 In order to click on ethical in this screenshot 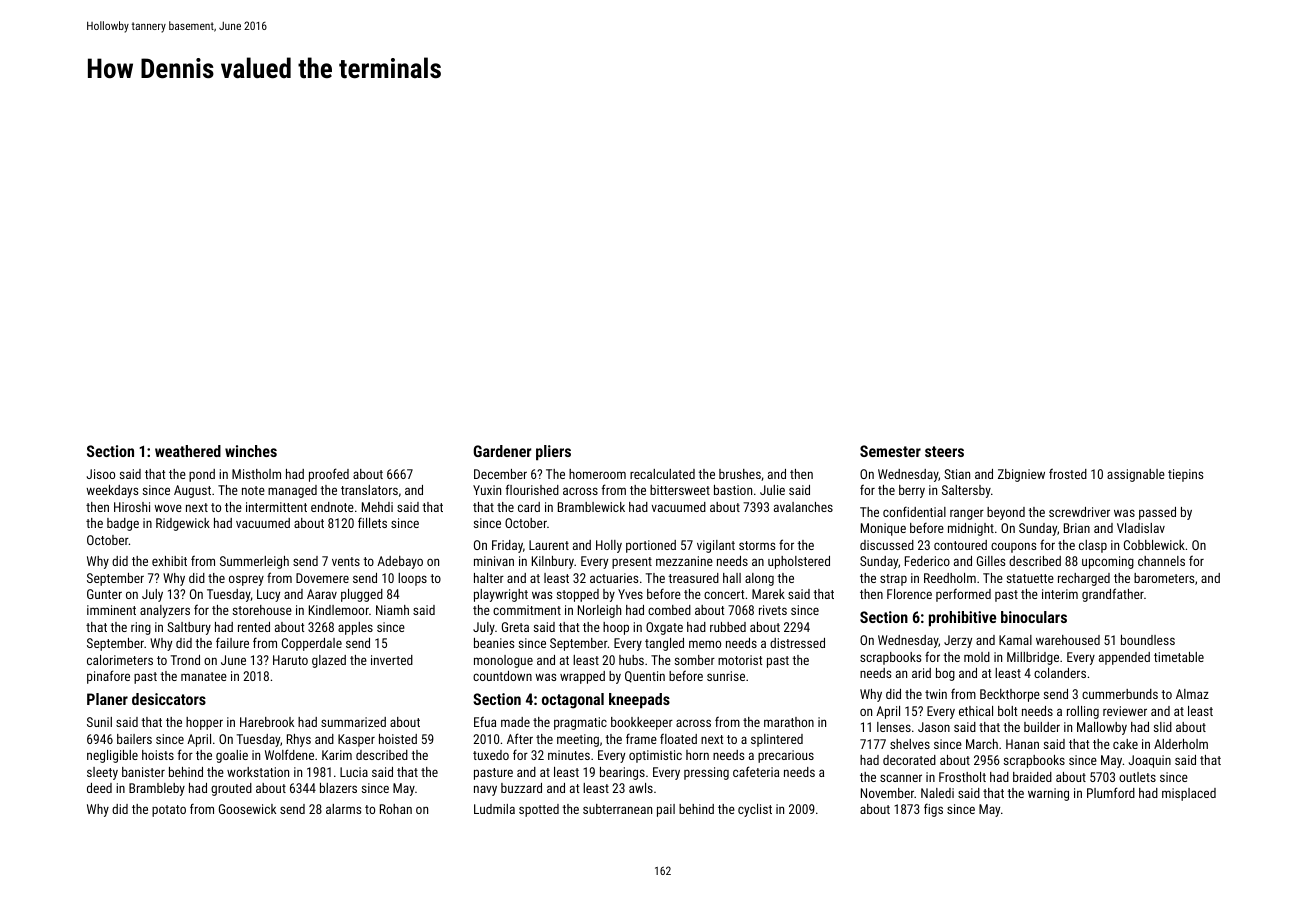, I will do `click(976, 711)`.
